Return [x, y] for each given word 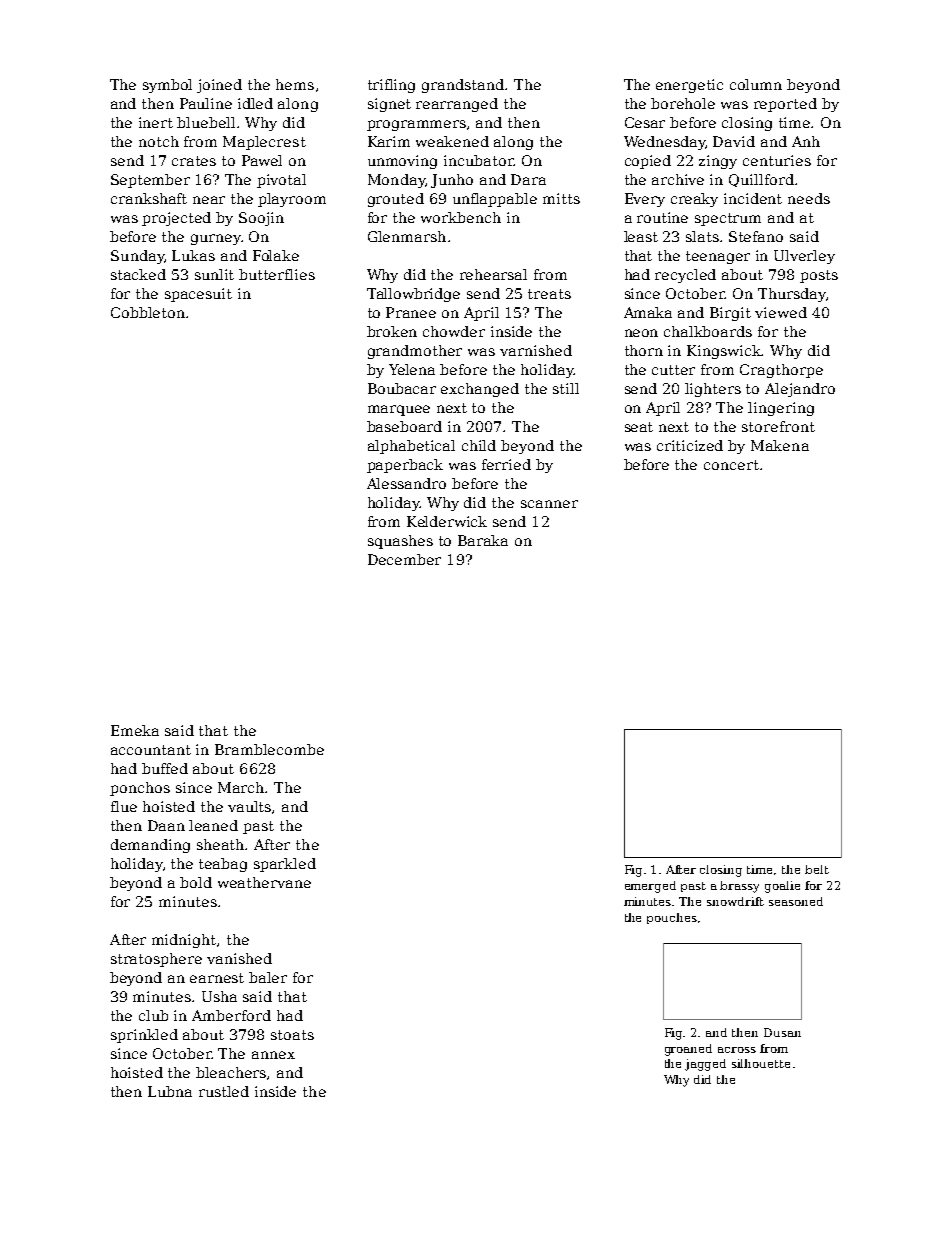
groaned [688, 1050]
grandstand [464, 86]
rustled [224, 1091]
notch [159, 141]
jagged [705, 1065]
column [756, 84]
